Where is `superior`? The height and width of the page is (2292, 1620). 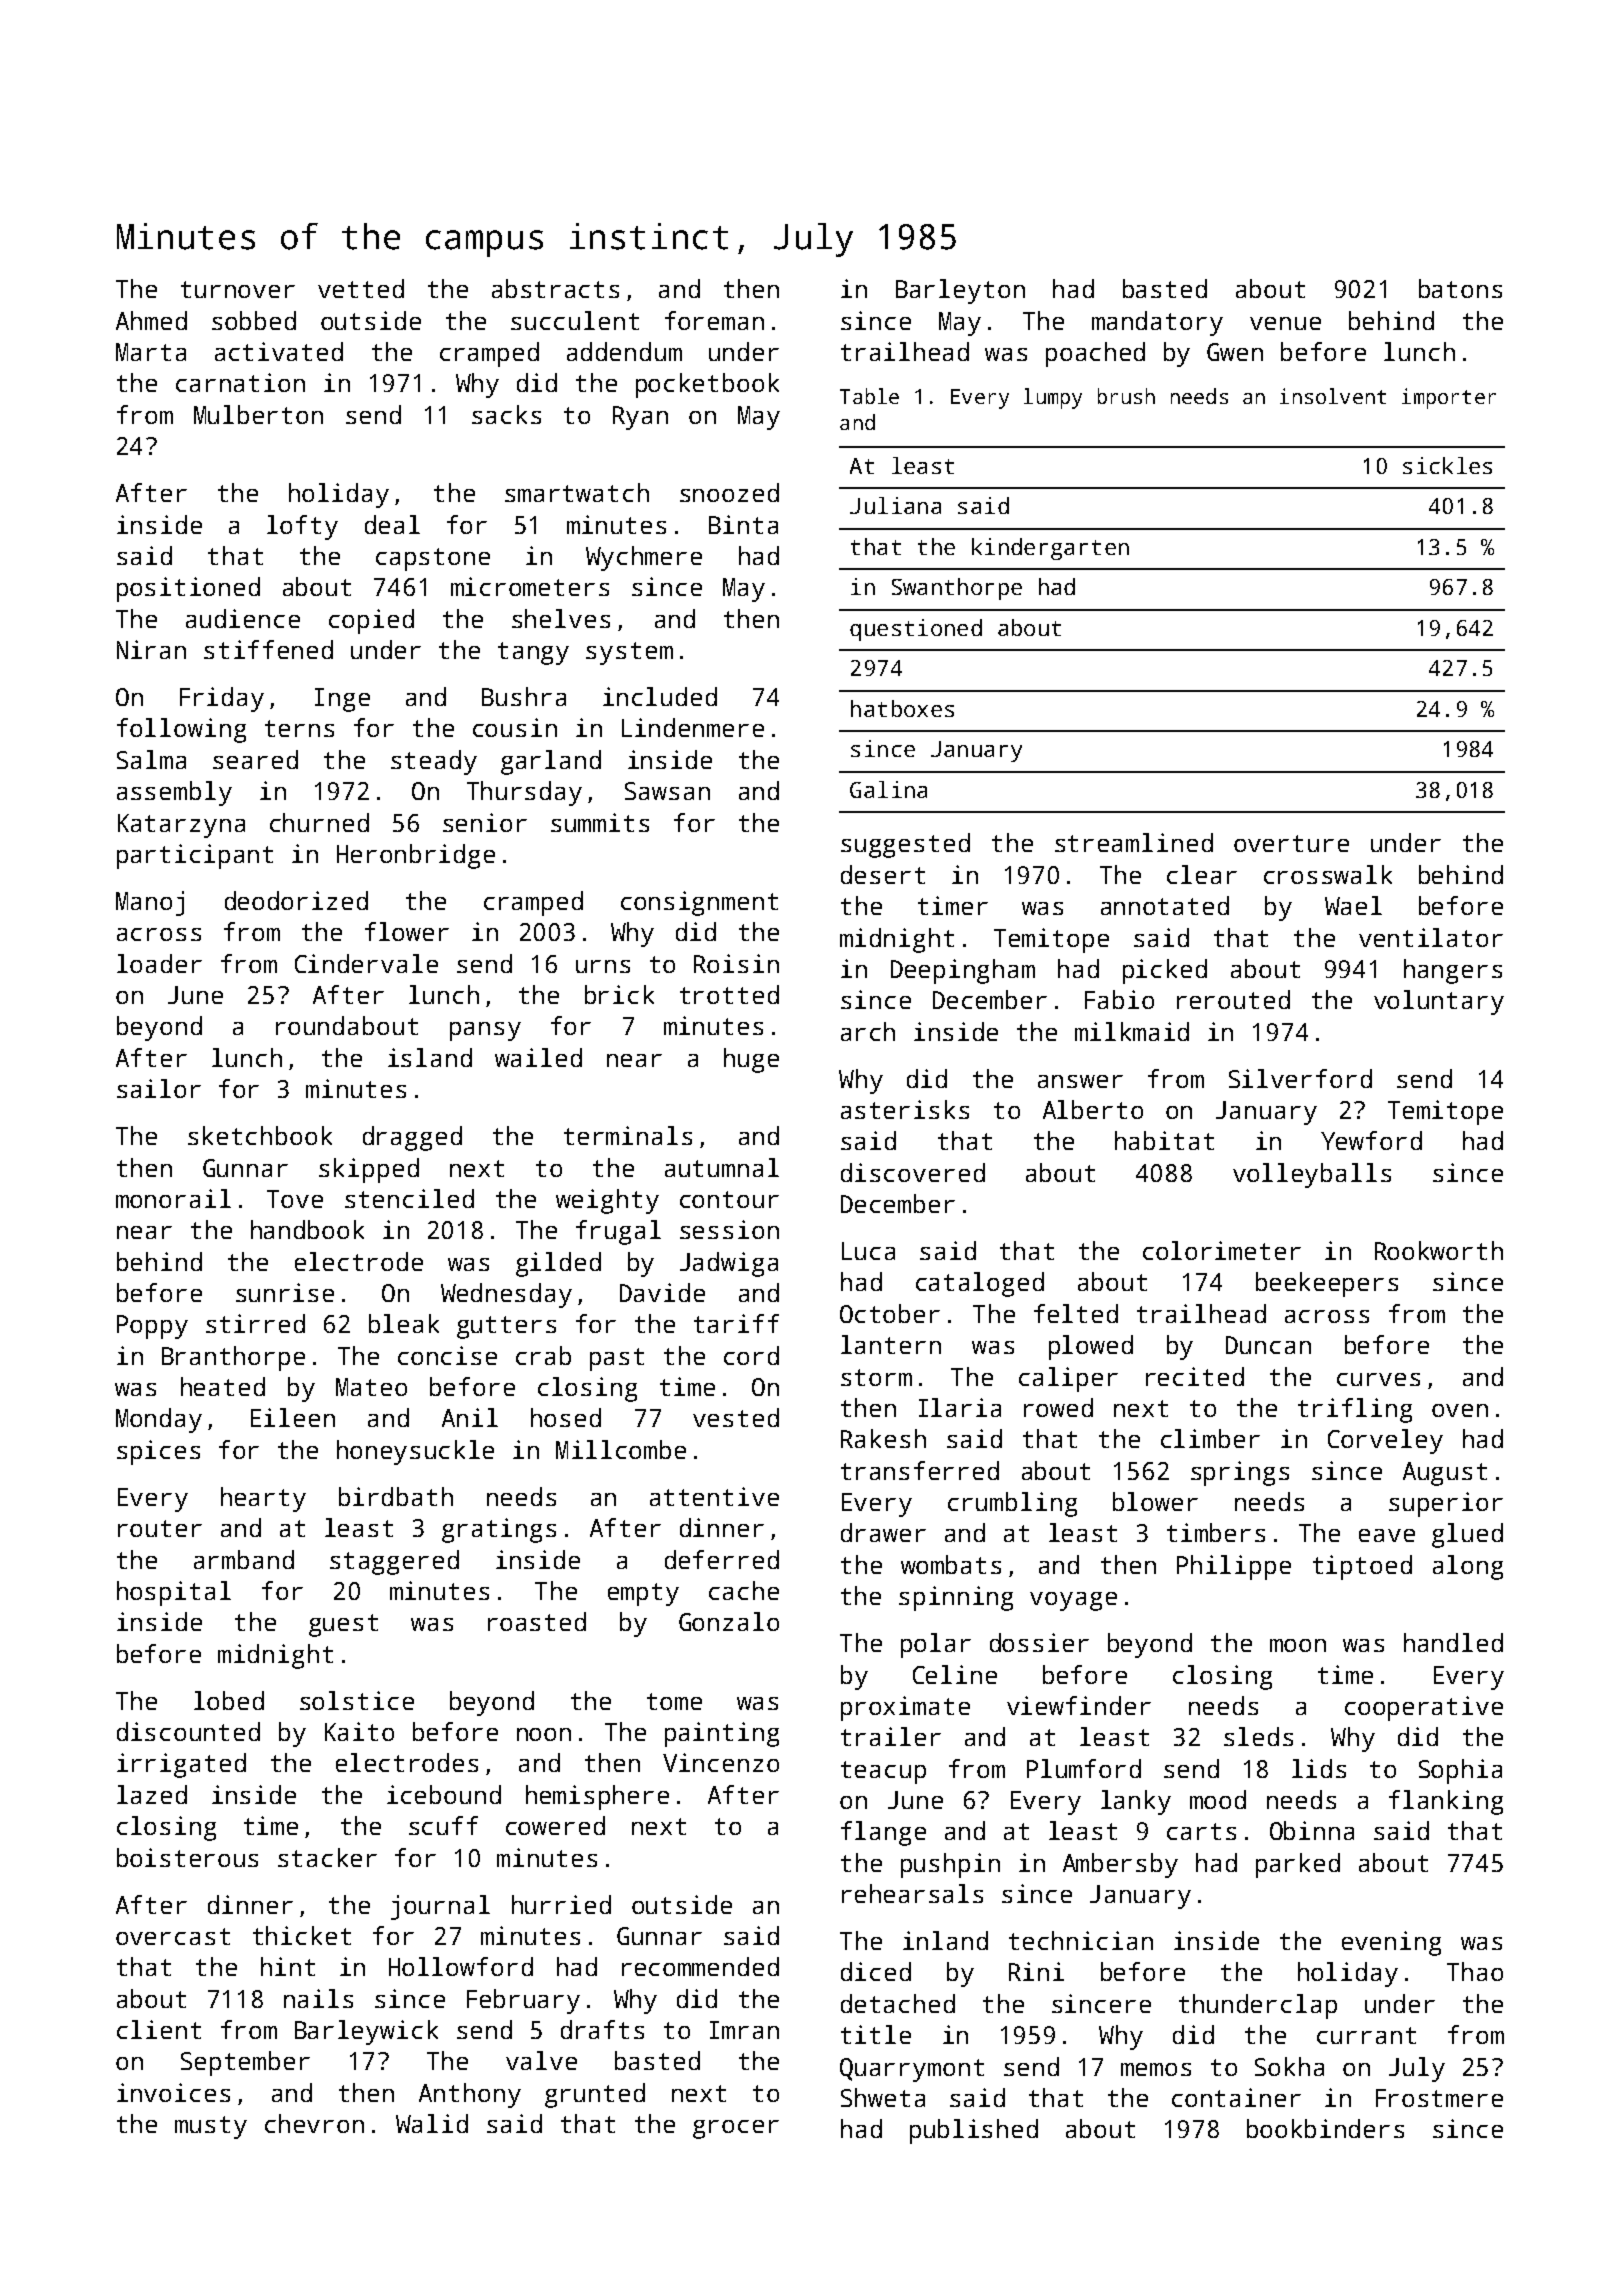
superior is located at coordinates (1446, 1504).
